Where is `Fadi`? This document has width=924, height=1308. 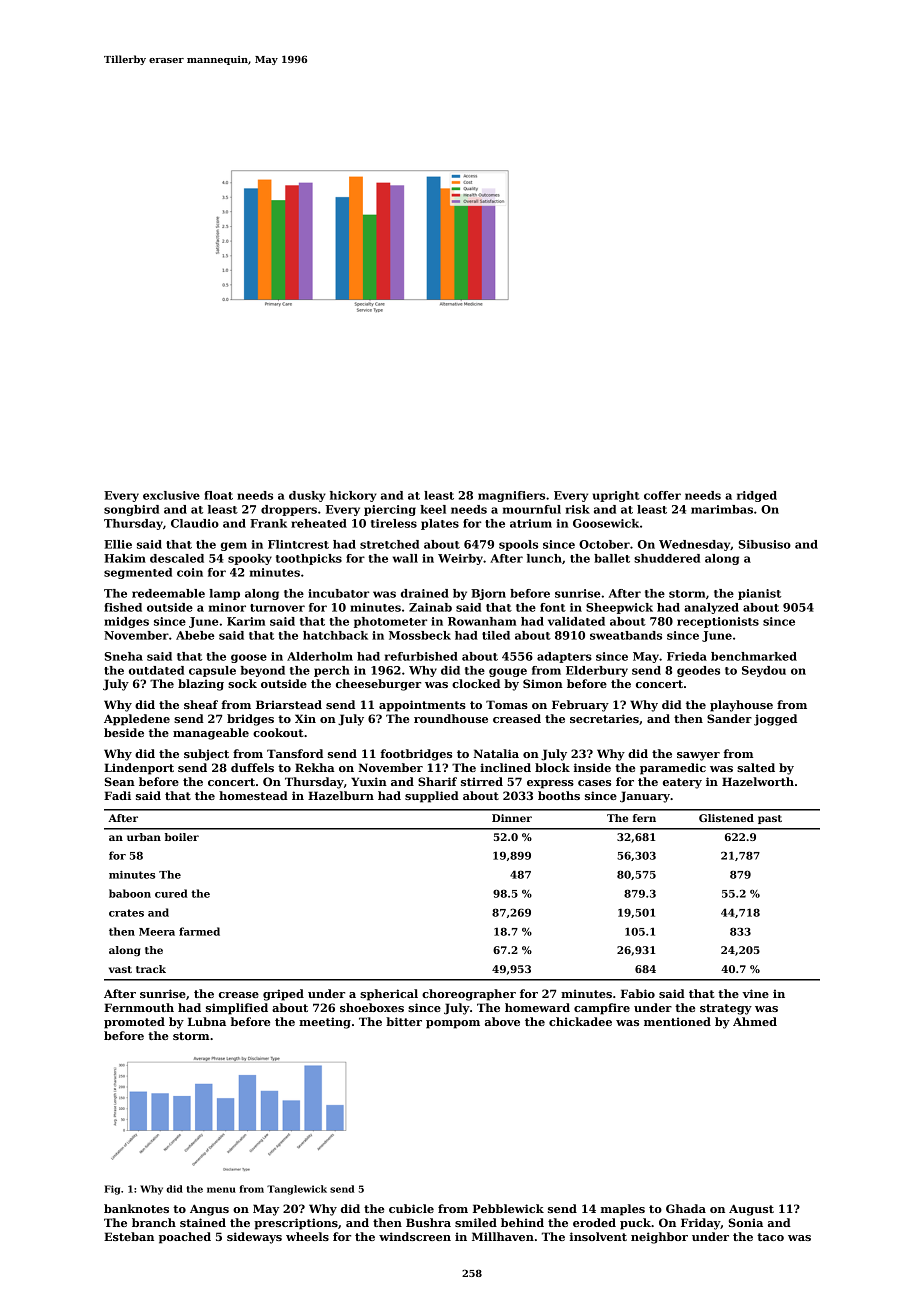 Fadi is located at coordinates (117, 795).
